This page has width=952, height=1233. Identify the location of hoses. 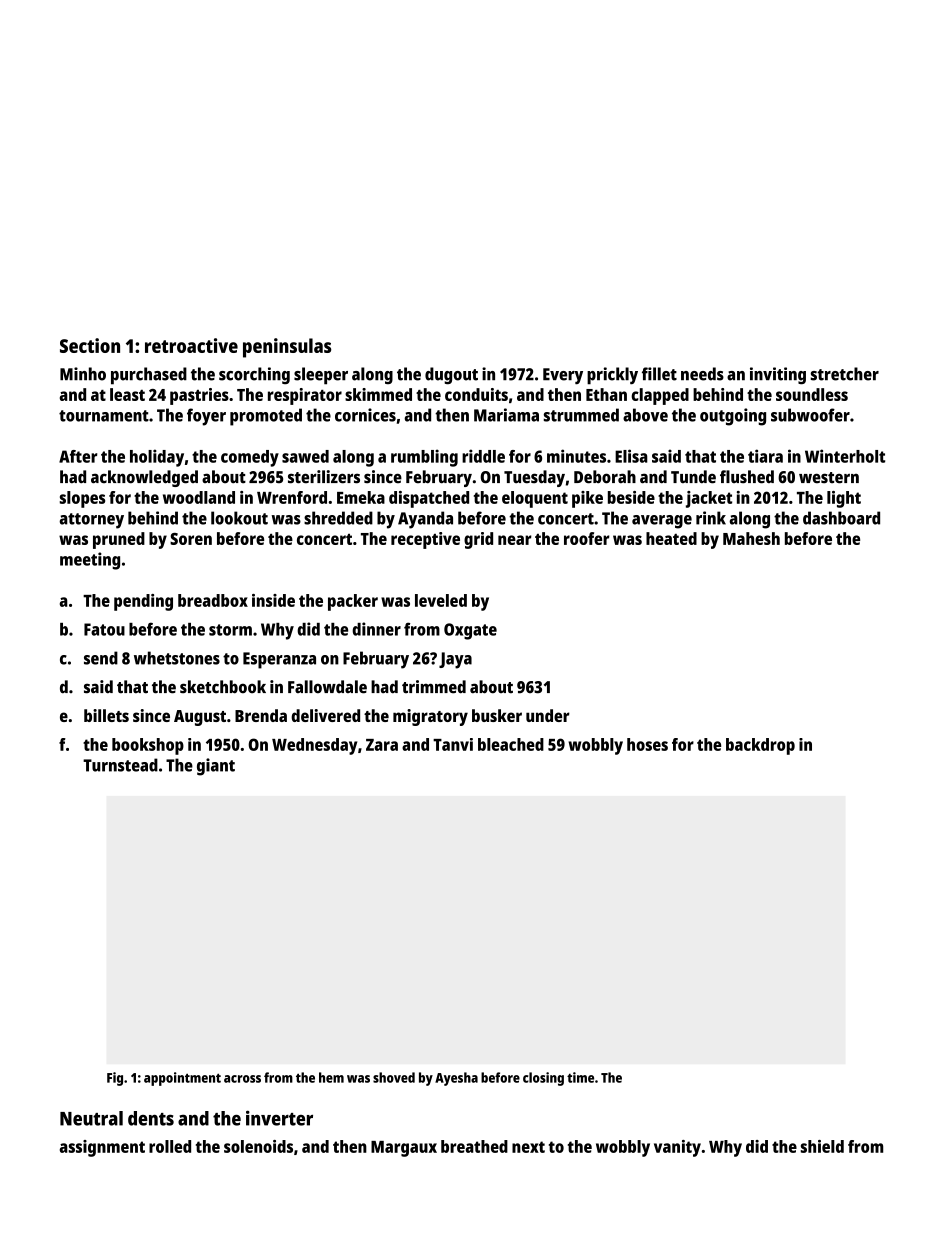
(647, 744).
